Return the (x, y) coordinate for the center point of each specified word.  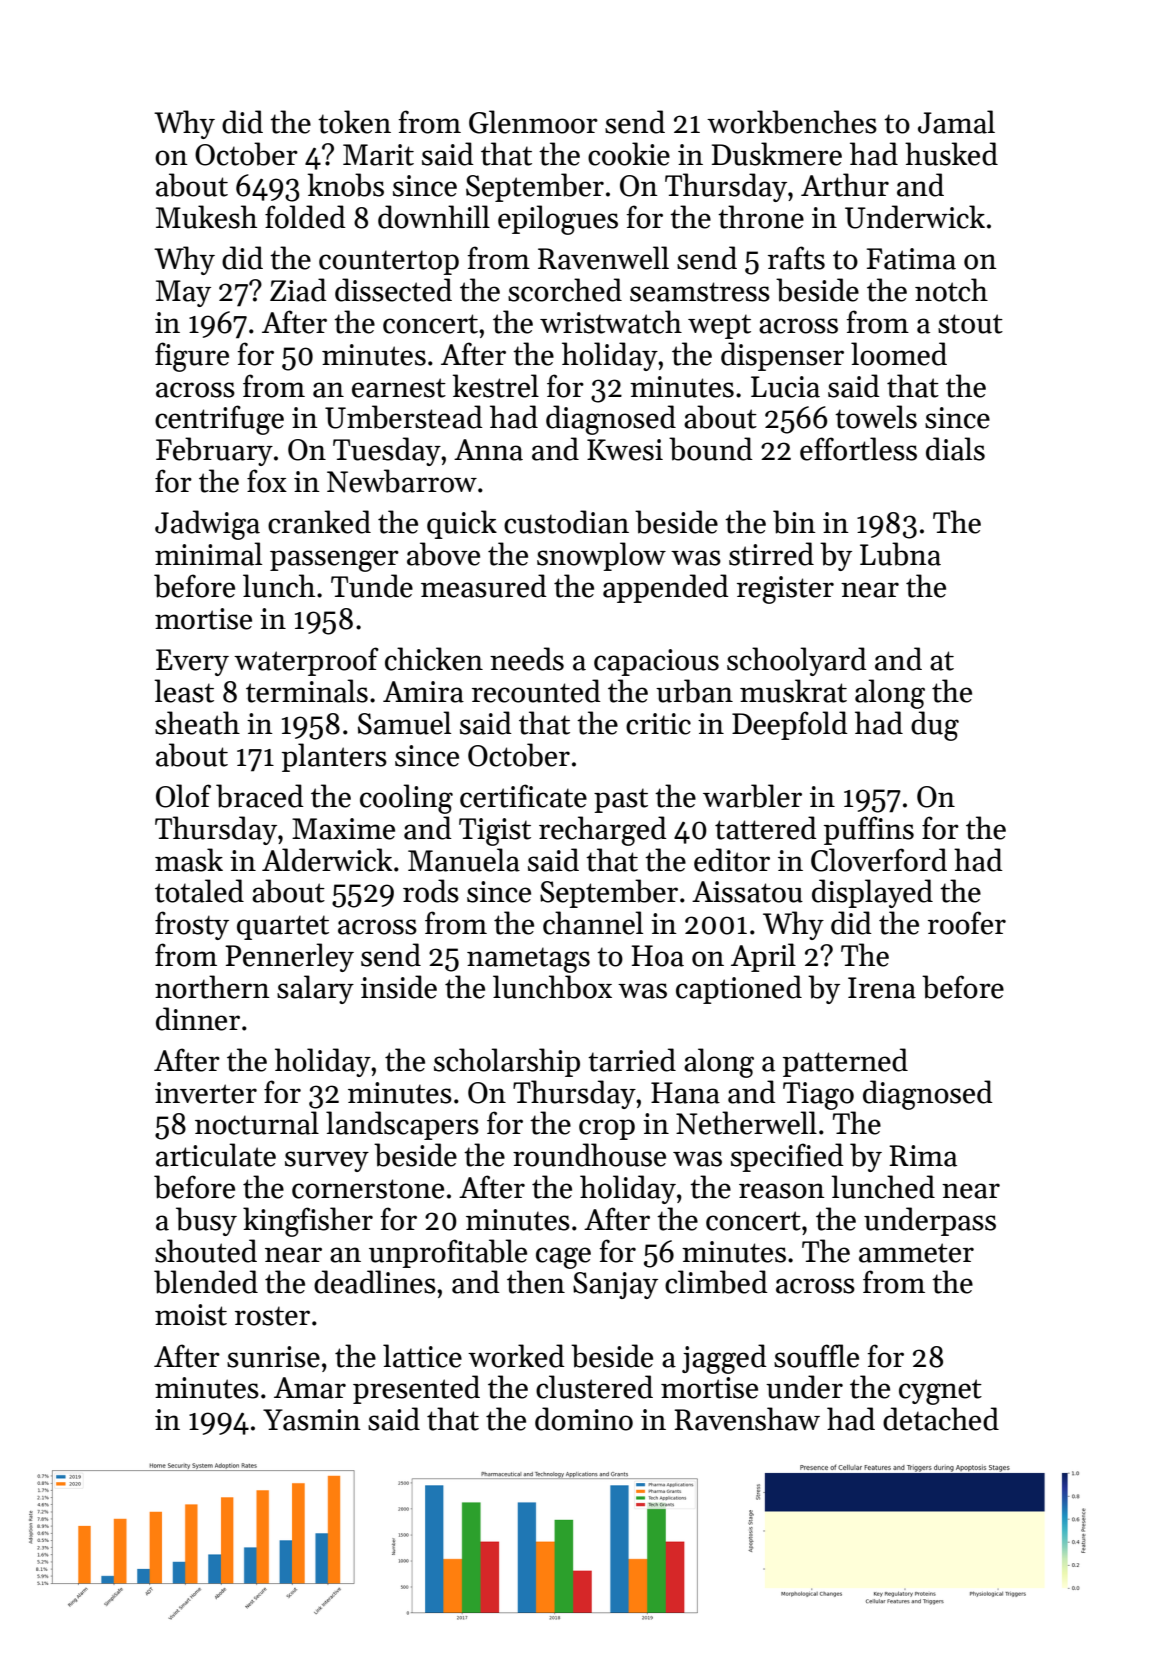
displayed (872, 893)
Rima (923, 1156)
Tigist (495, 832)
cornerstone (368, 1189)
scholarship (507, 1062)
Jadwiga (207, 525)
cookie (629, 154)
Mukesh (206, 217)
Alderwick (327, 860)
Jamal (956, 122)
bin (794, 522)
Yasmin (312, 1420)
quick (462, 524)
